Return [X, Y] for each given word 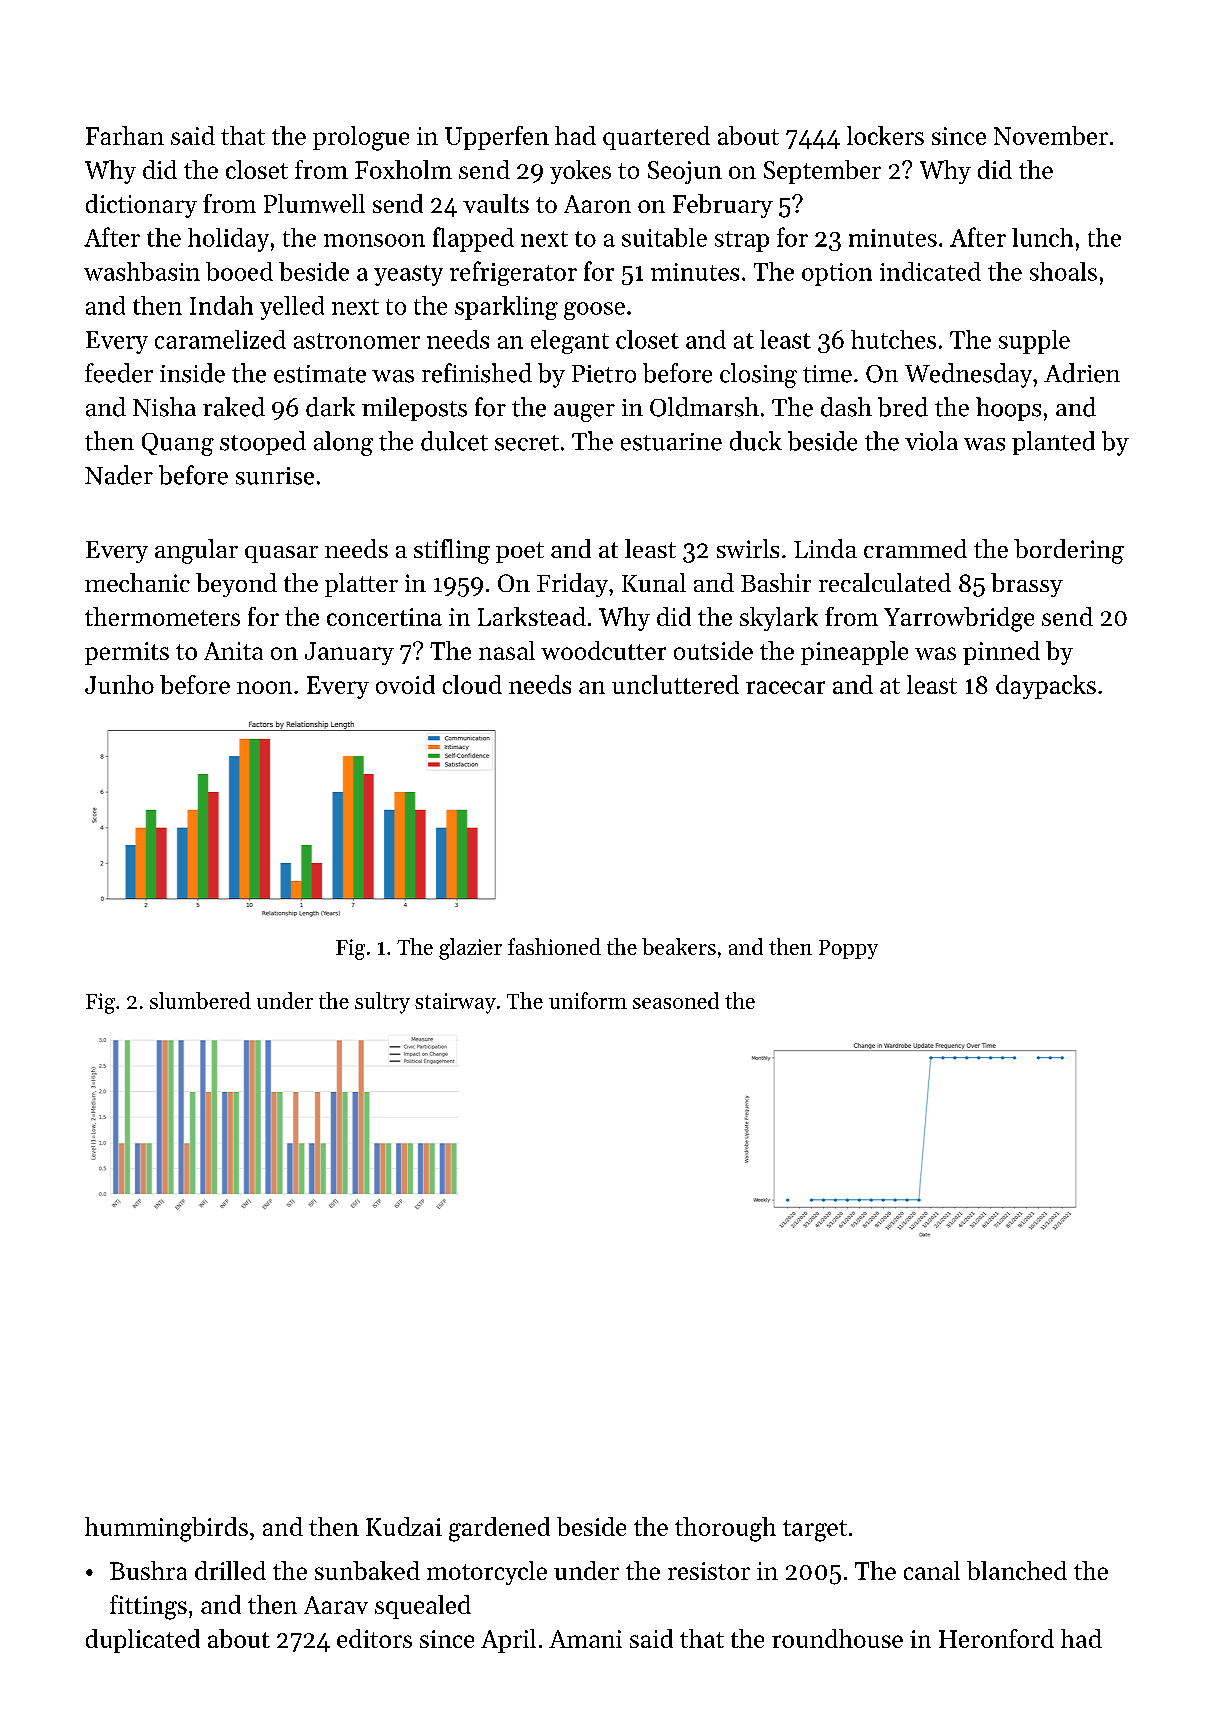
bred [903, 407]
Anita [233, 651]
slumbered [200, 1000]
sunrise [275, 476]
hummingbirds [166, 1529]
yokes [580, 172]
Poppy [848, 949]
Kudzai [404, 1526]
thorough [725, 1529]
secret [527, 443]
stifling [452, 551]
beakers [679, 946]
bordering [1069, 551]
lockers [885, 135]
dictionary [141, 206]
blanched [1017, 1570]
